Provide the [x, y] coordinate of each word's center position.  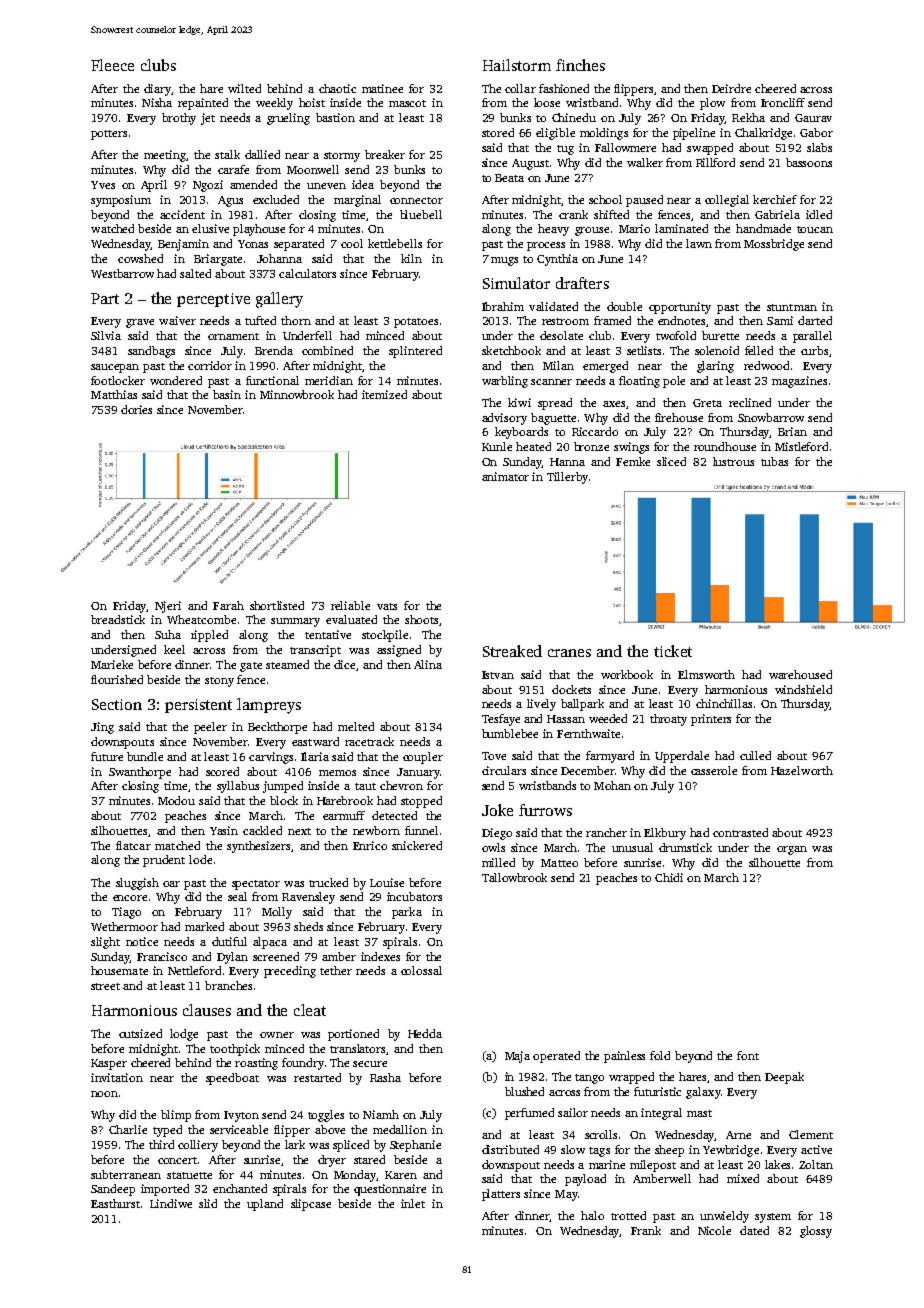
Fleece [112, 65]
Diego [497, 834]
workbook [627, 674]
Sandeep [113, 1190]
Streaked [512, 651]
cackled [262, 830]
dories [136, 409]
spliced [351, 1146]
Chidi [669, 877]
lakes [777, 1164]
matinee [382, 88]
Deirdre [731, 88]
